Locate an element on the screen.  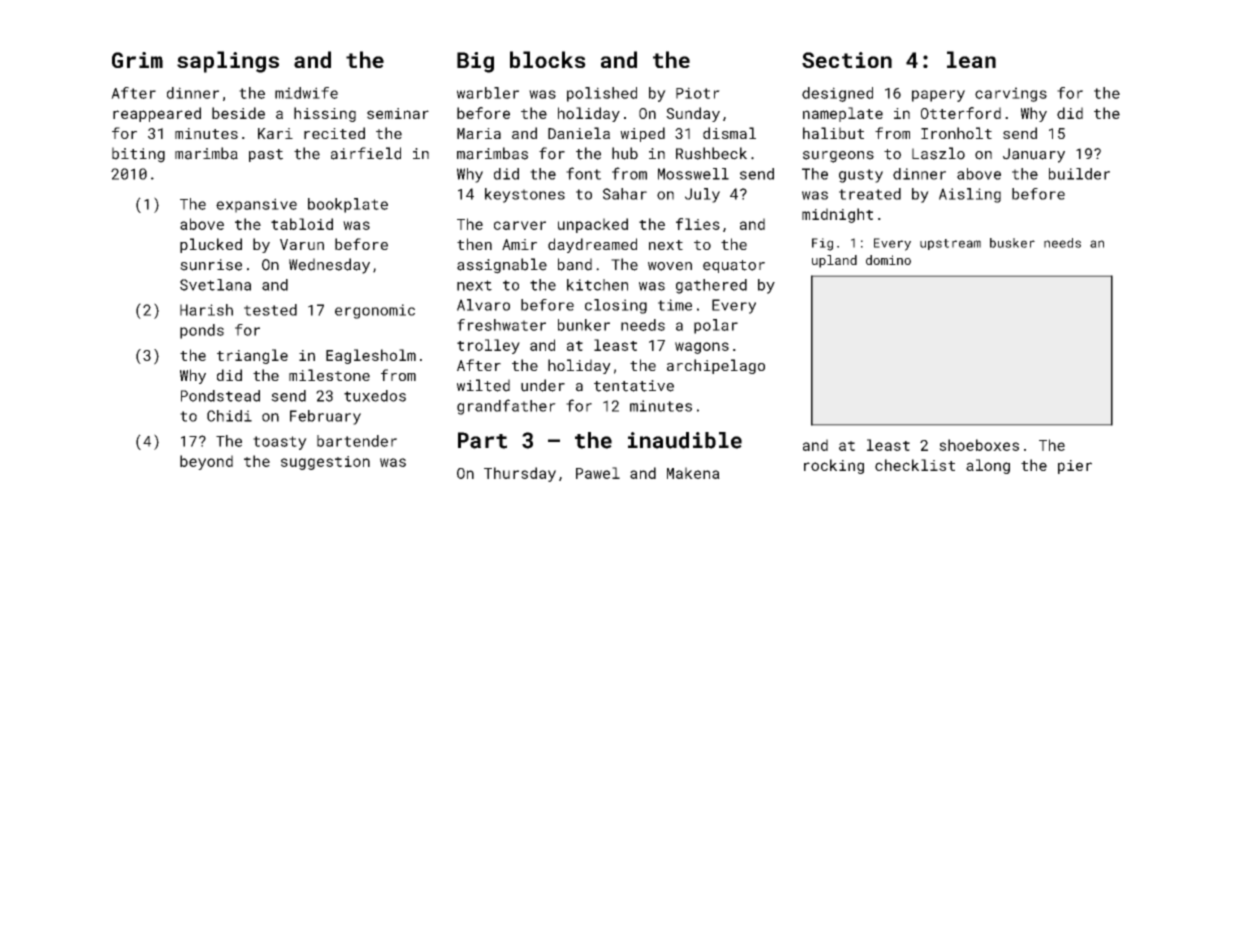
Svetlana is located at coordinates (215, 285).
